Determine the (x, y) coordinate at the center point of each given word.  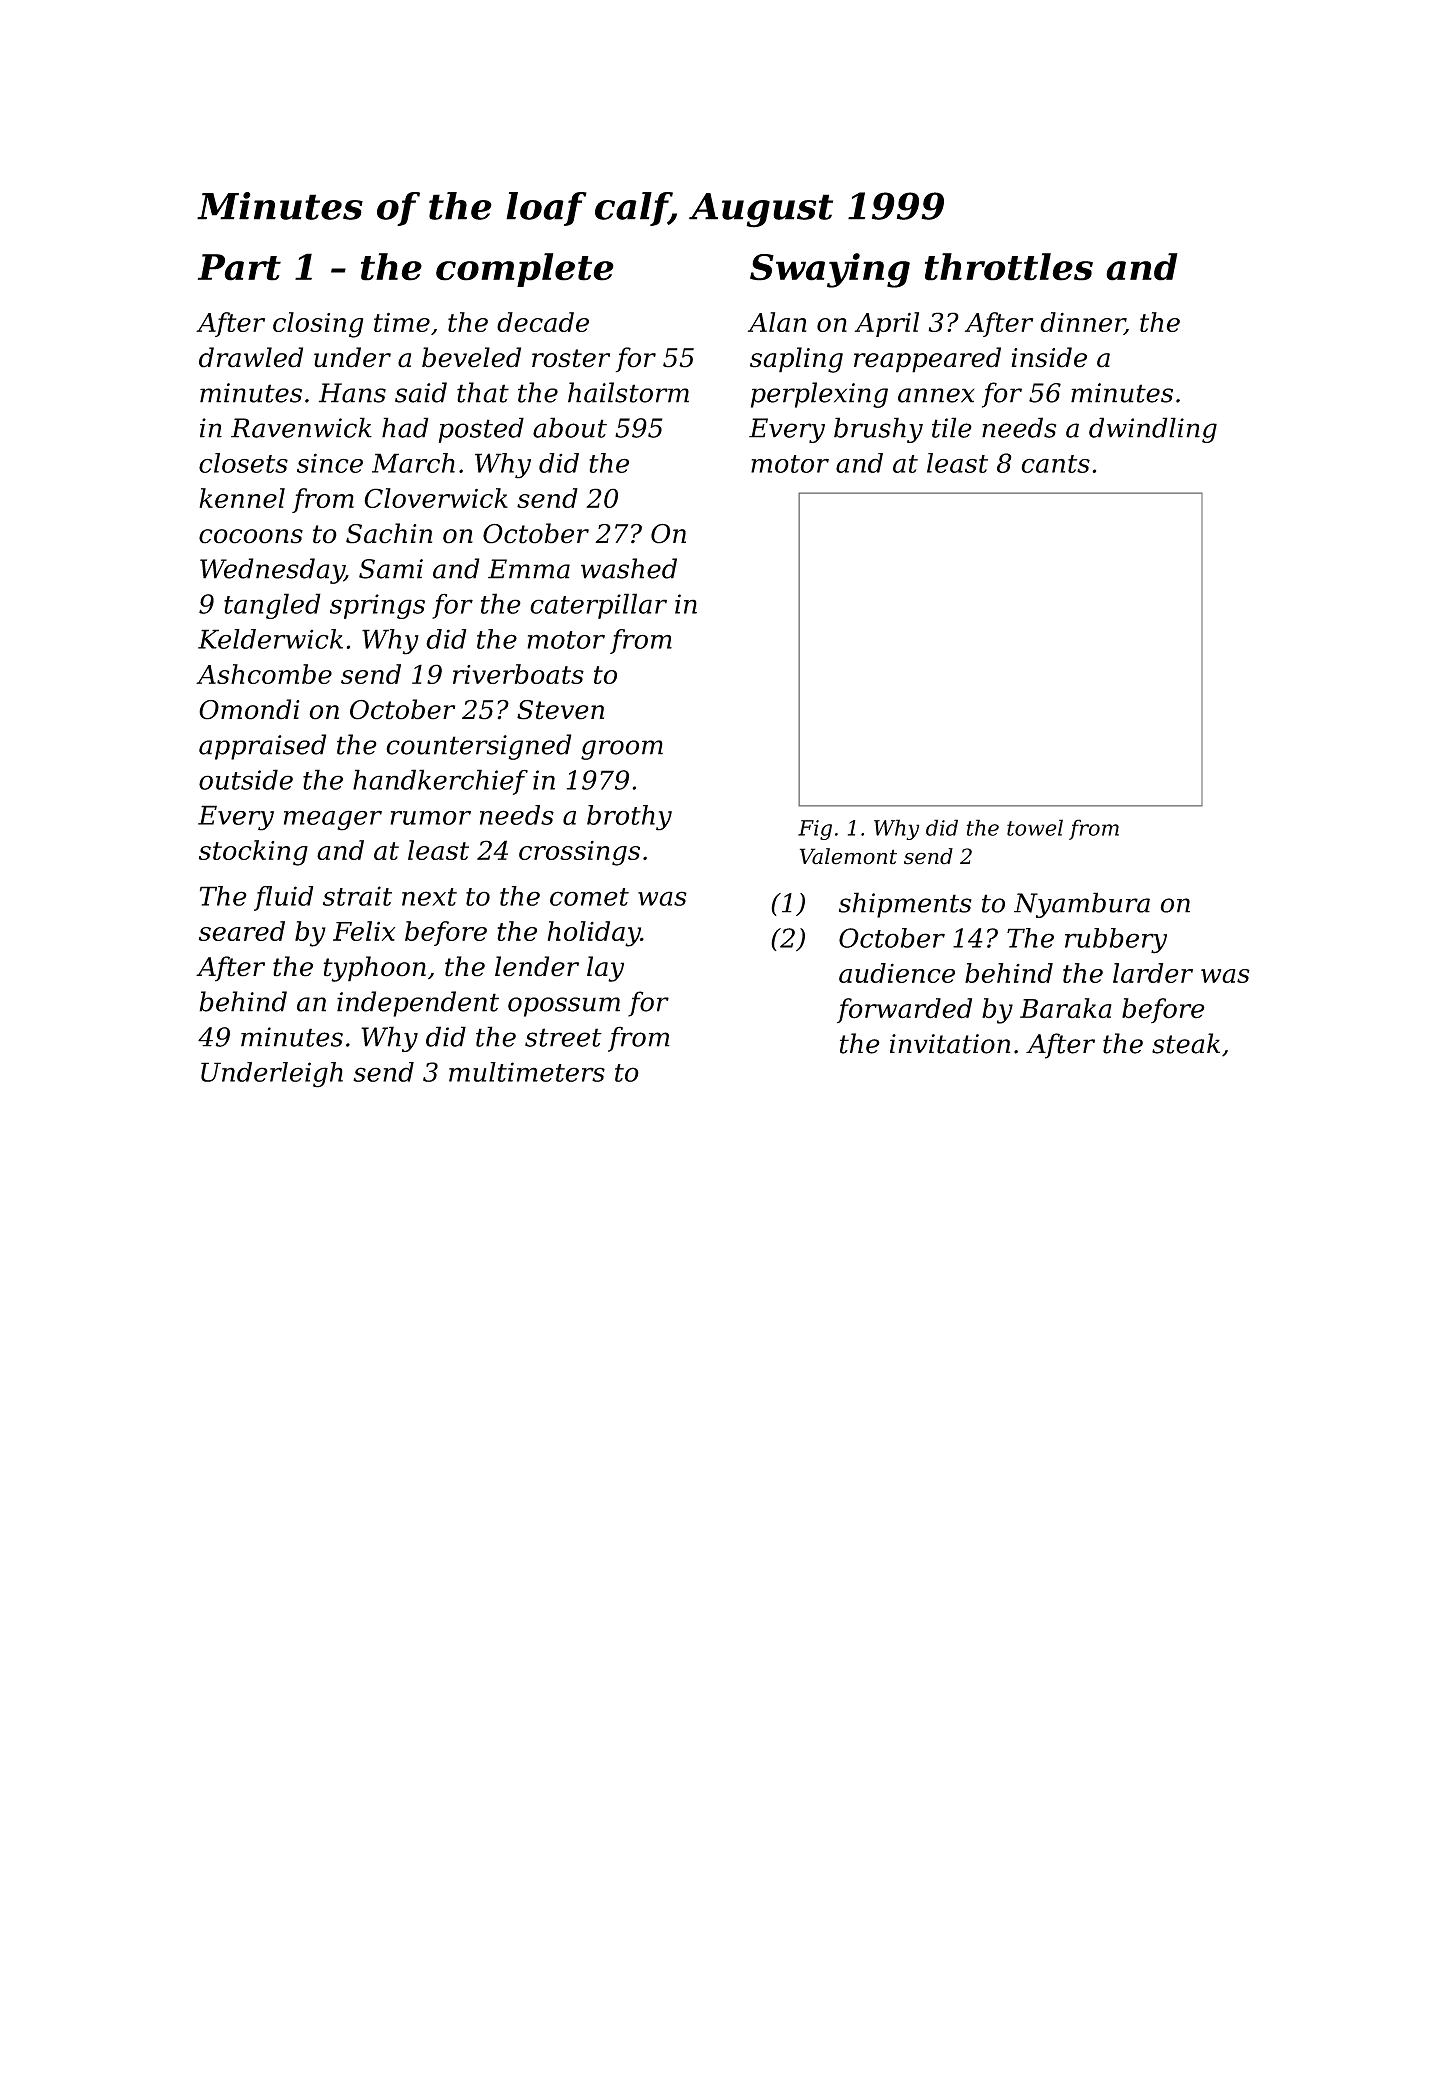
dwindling (1153, 430)
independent (418, 1004)
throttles (1009, 267)
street (563, 1037)
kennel (242, 498)
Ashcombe (264, 674)
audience (897, 973)
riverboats (518, 674)
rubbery (1116, 941)
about (570, 427)
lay (605, 969)
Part (239, 267)
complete (525, 270)
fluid (284, 898)
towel (1035, 827)
